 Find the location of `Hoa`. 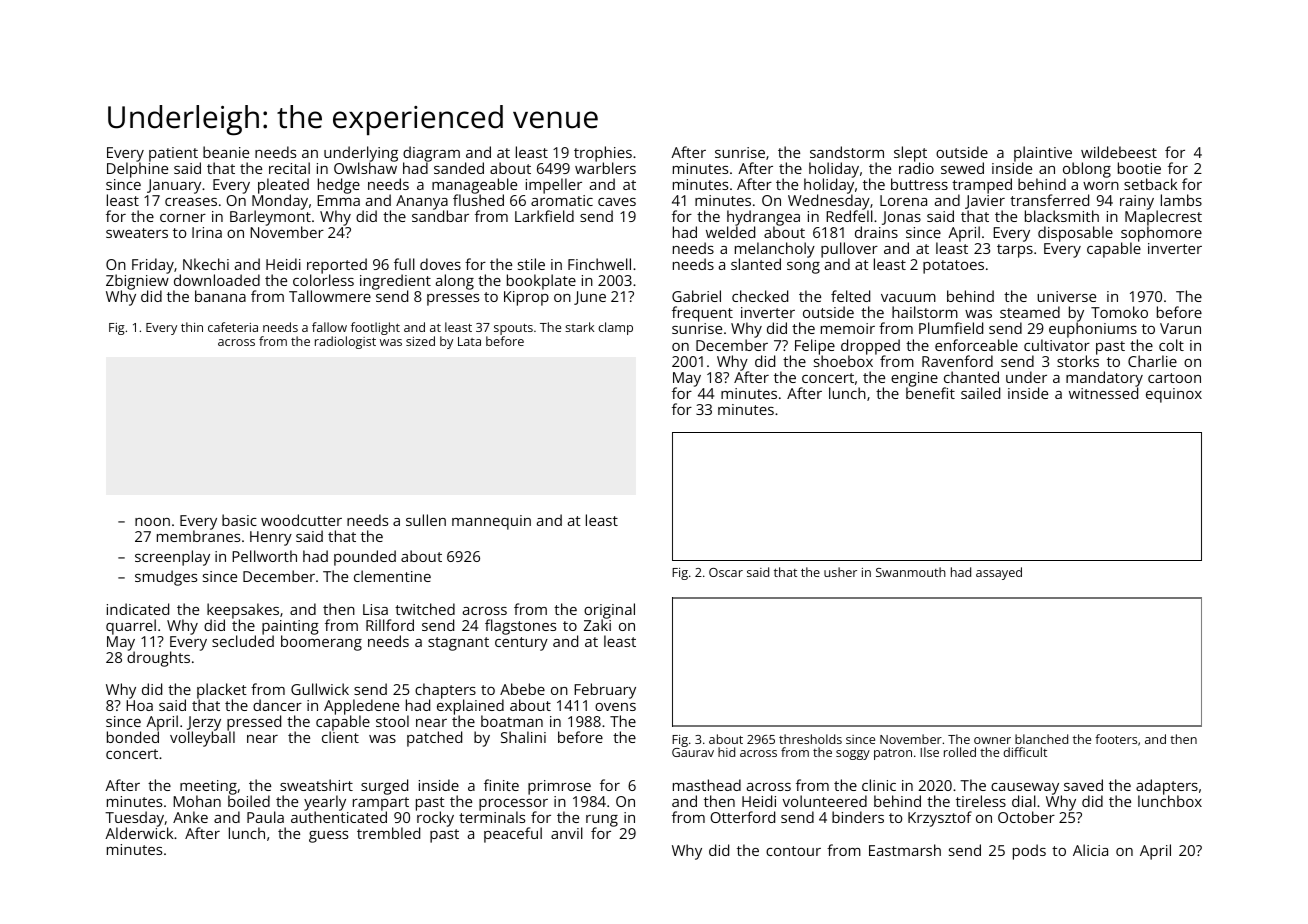

Hoa is located at coordinates (139, 705).
